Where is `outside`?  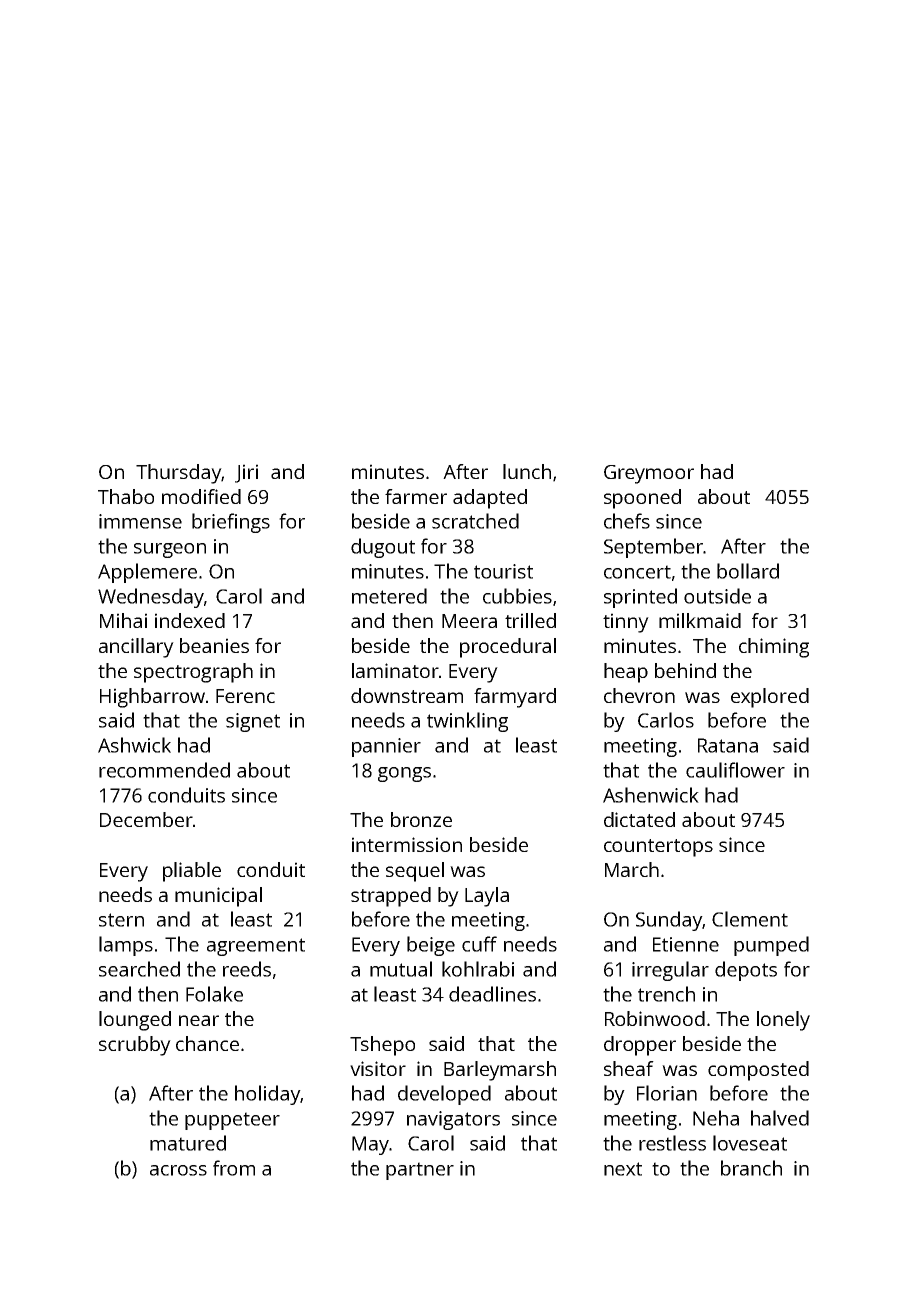 outside is located at coordinates (717, 596).
